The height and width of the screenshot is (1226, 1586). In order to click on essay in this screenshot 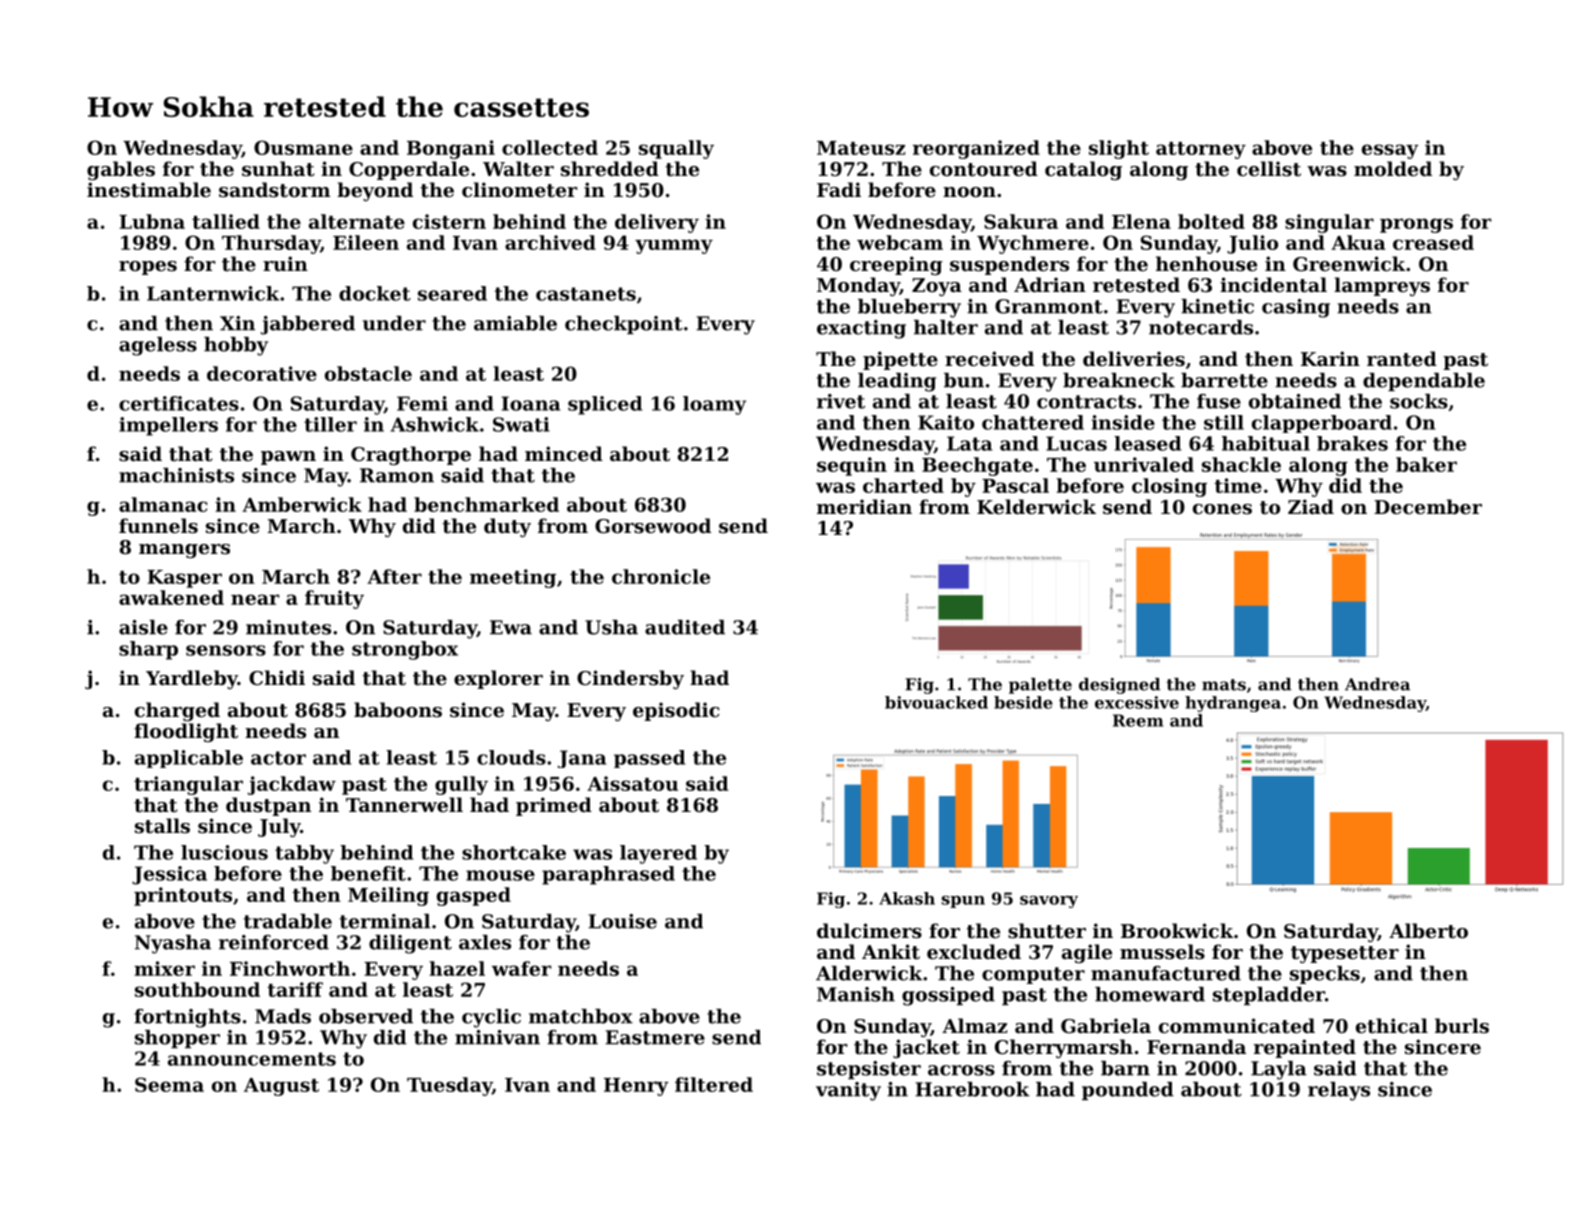, I will do `click(1390, 151)`.
